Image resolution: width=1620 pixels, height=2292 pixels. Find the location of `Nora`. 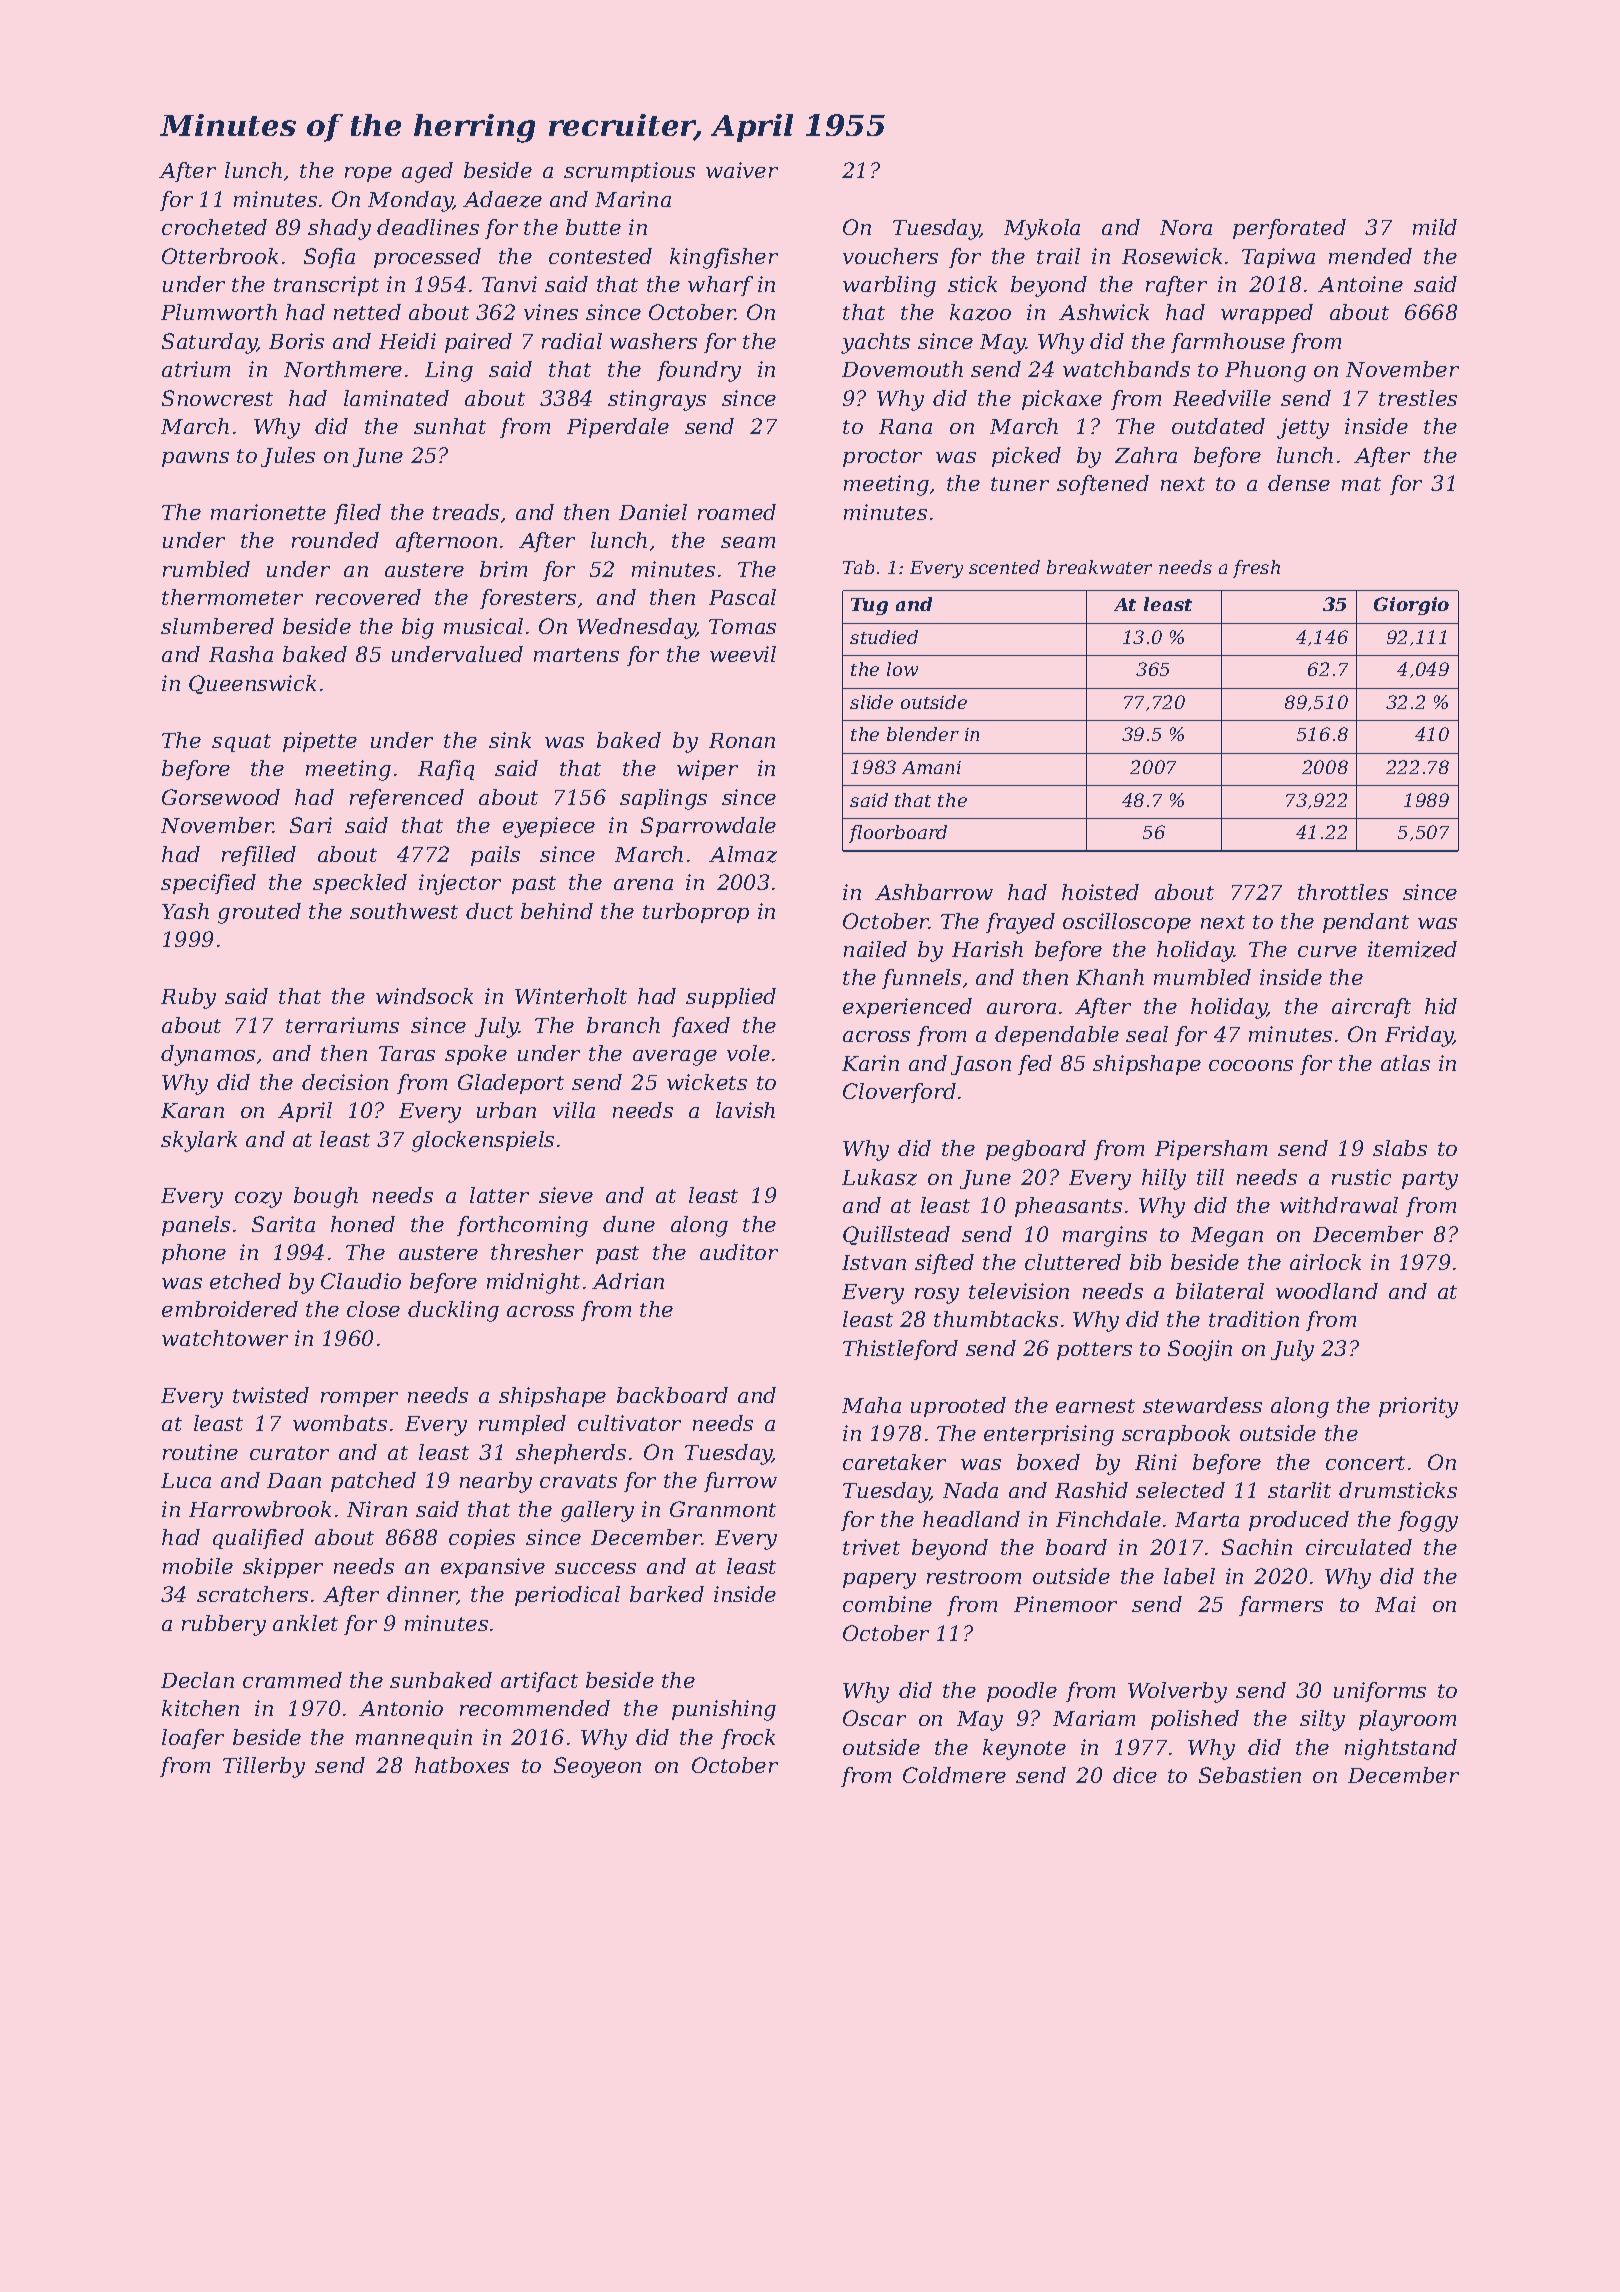

Nora is located at coordinates (1186, 227).
